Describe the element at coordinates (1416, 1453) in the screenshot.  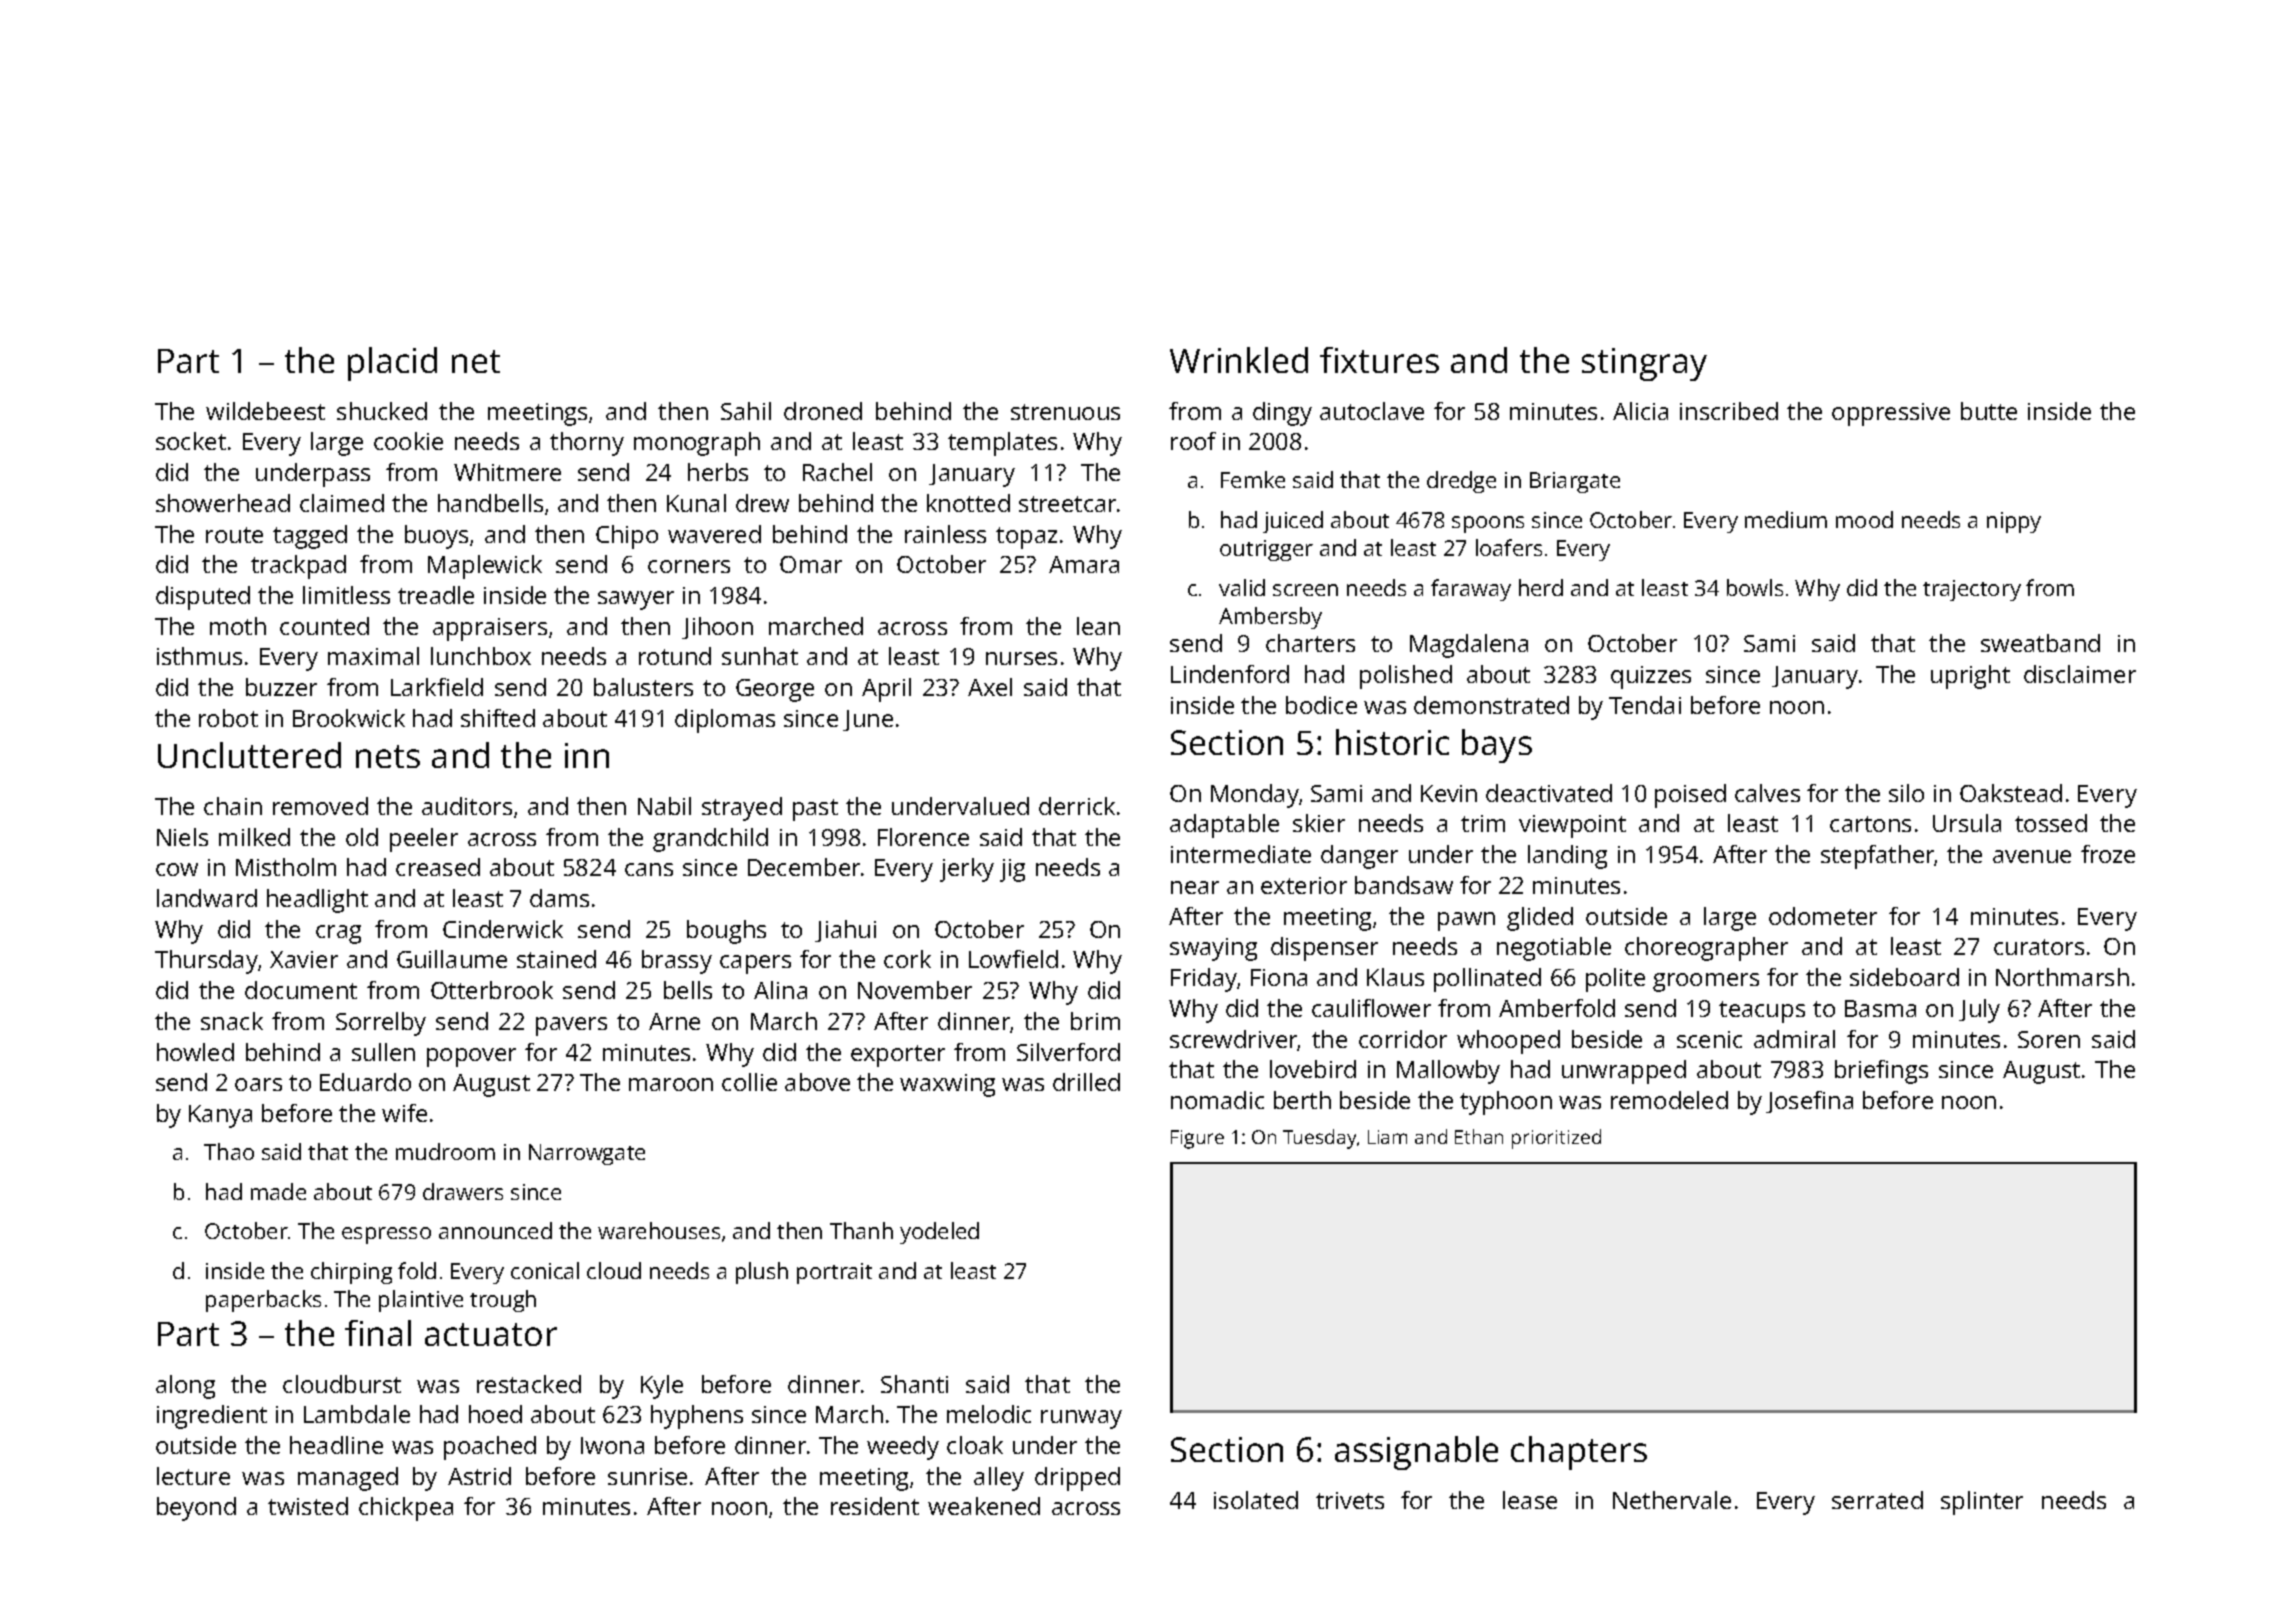
I see `assignable` at that location.
